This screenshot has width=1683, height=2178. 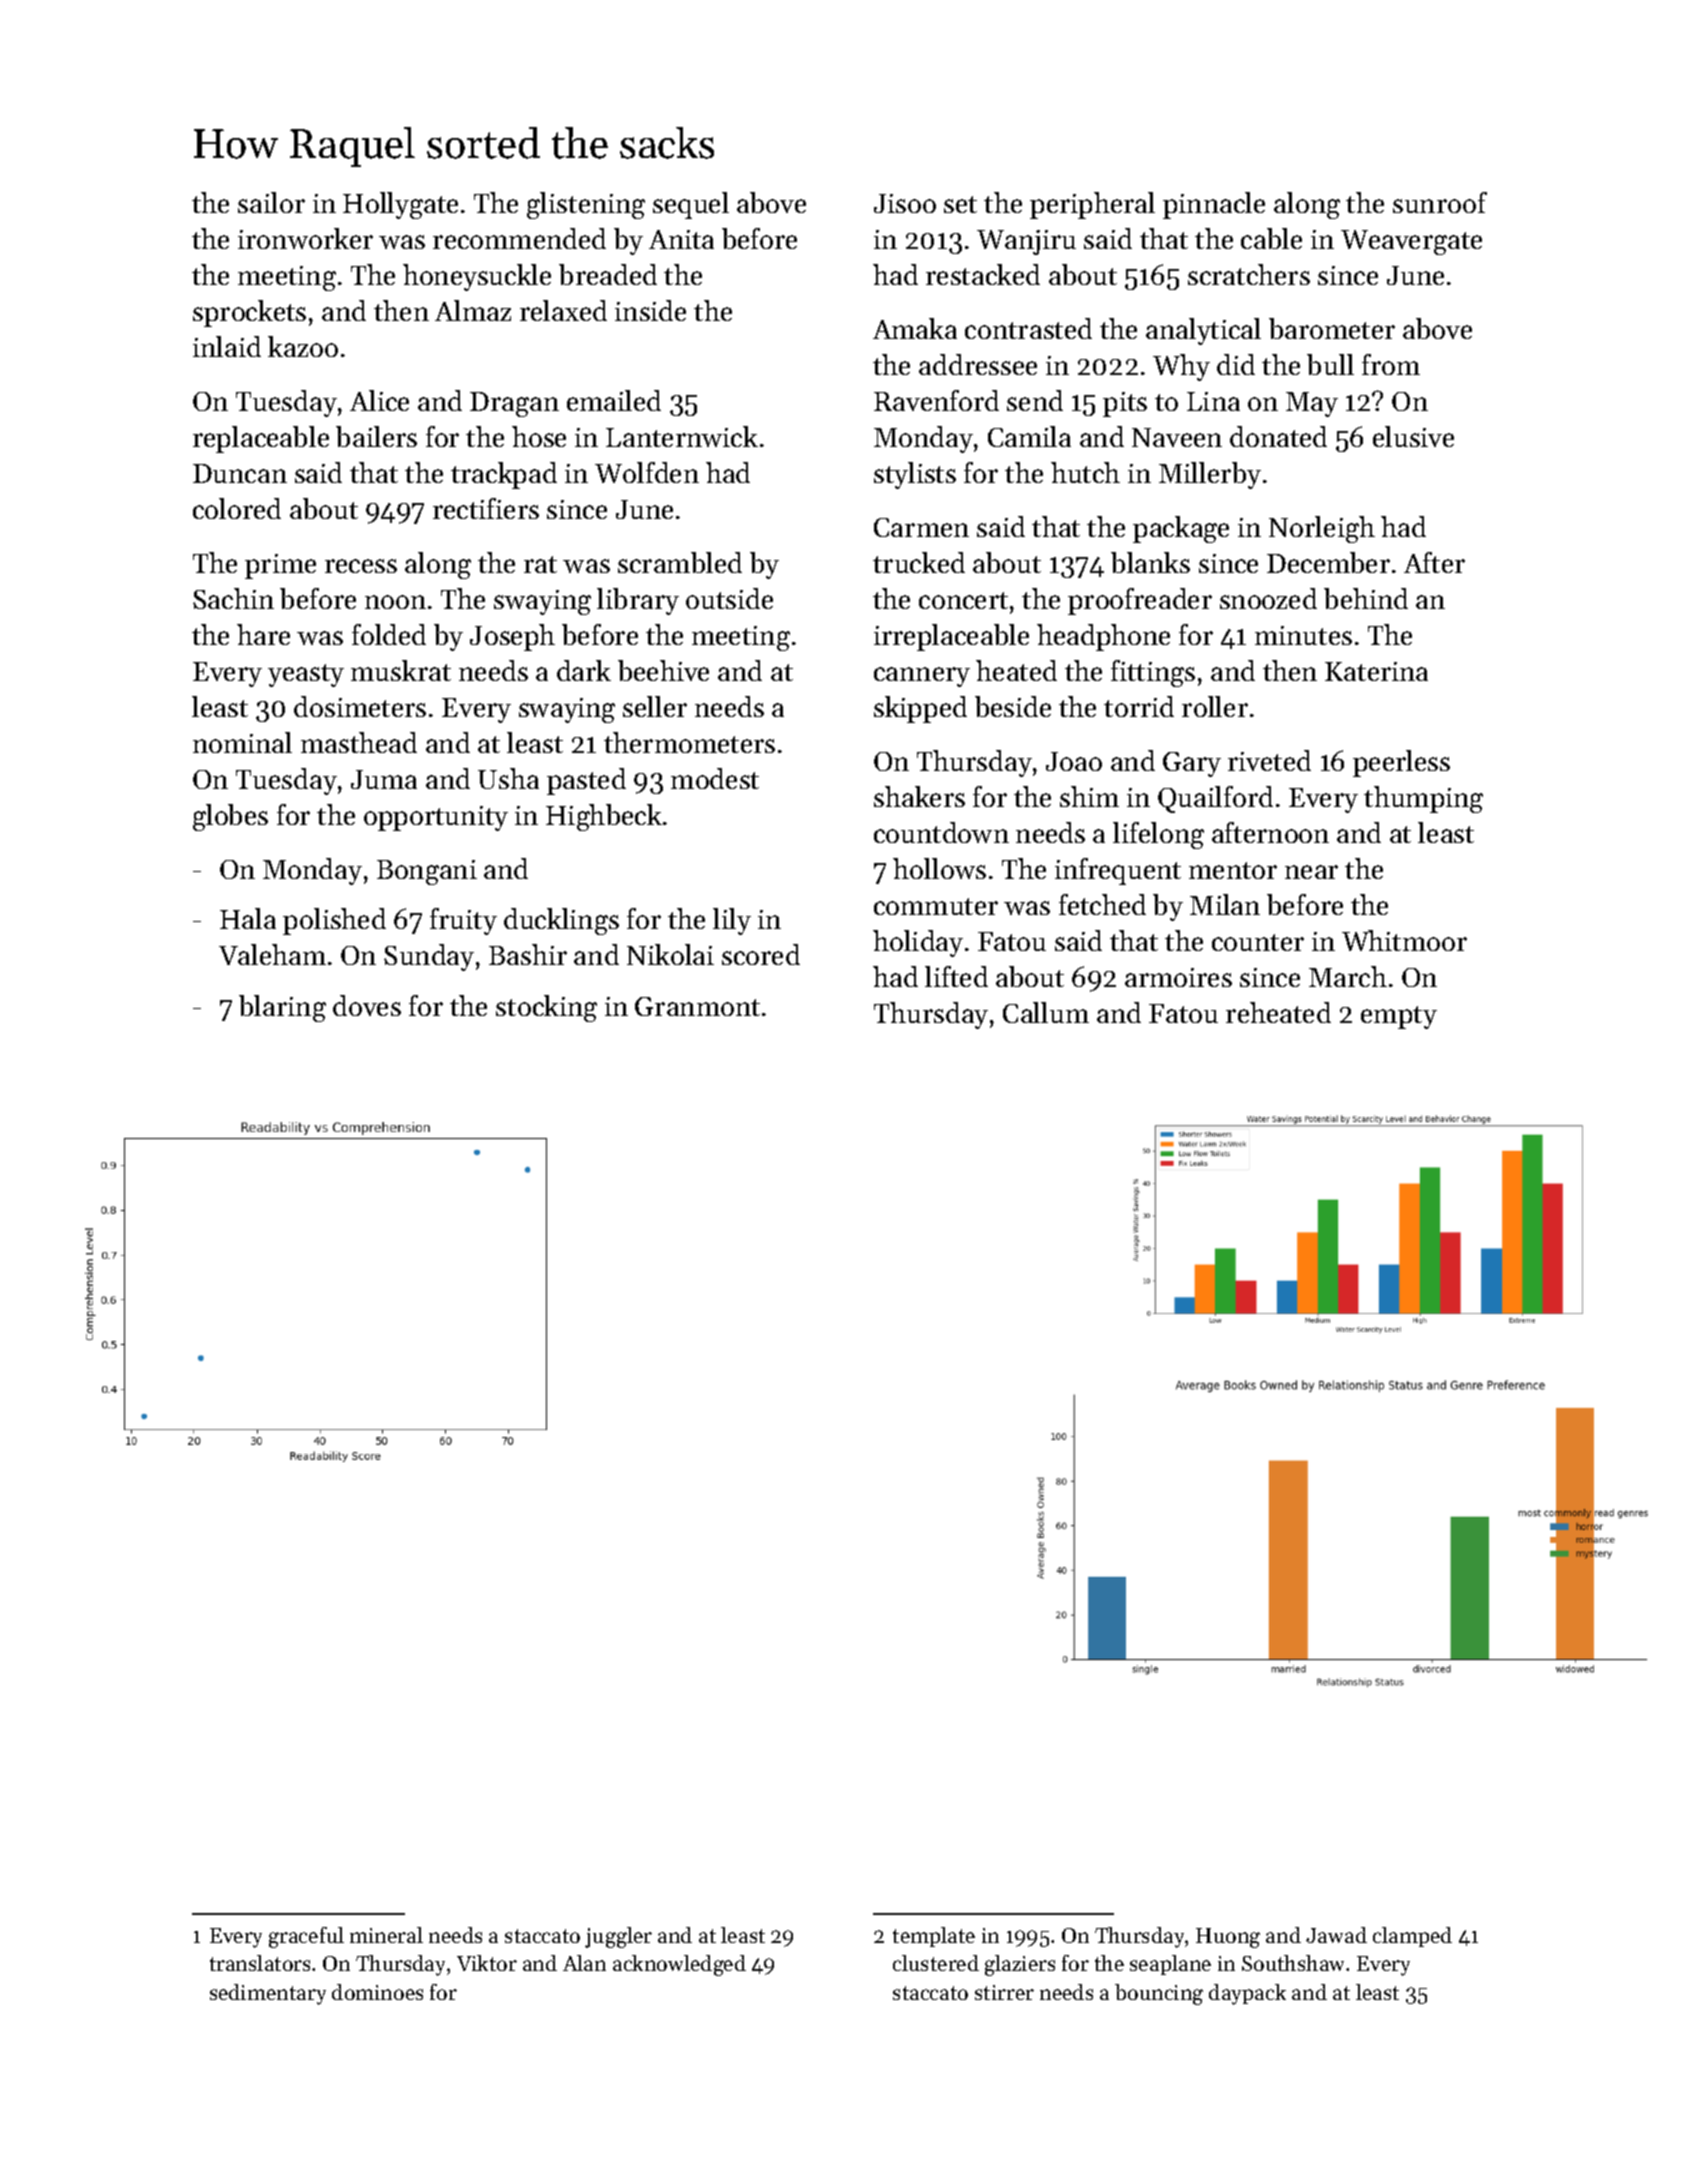 I want to click on juggler, so click(x=618, y=1937).
